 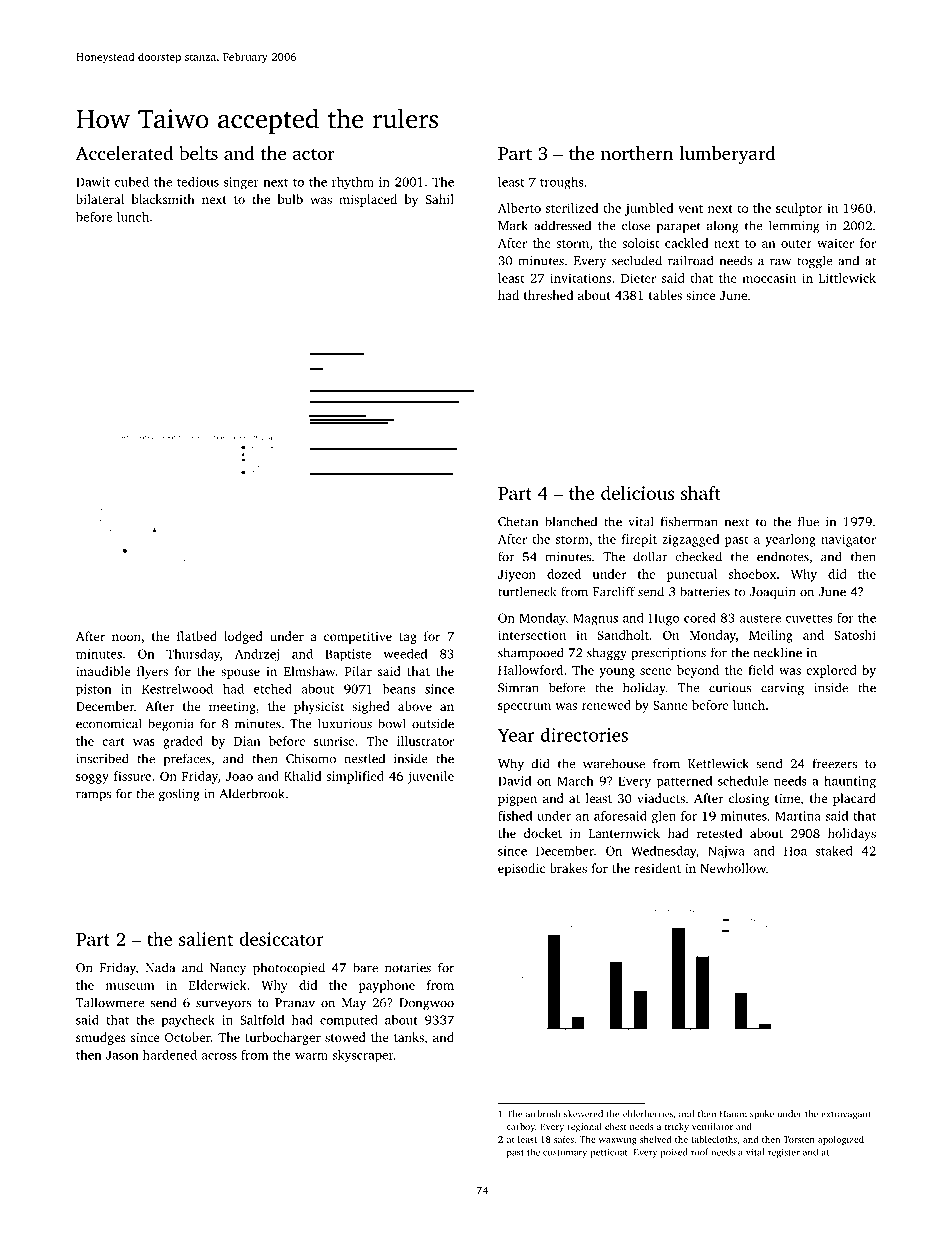 I want to click on jumbled, so click(x=649, y=209).
